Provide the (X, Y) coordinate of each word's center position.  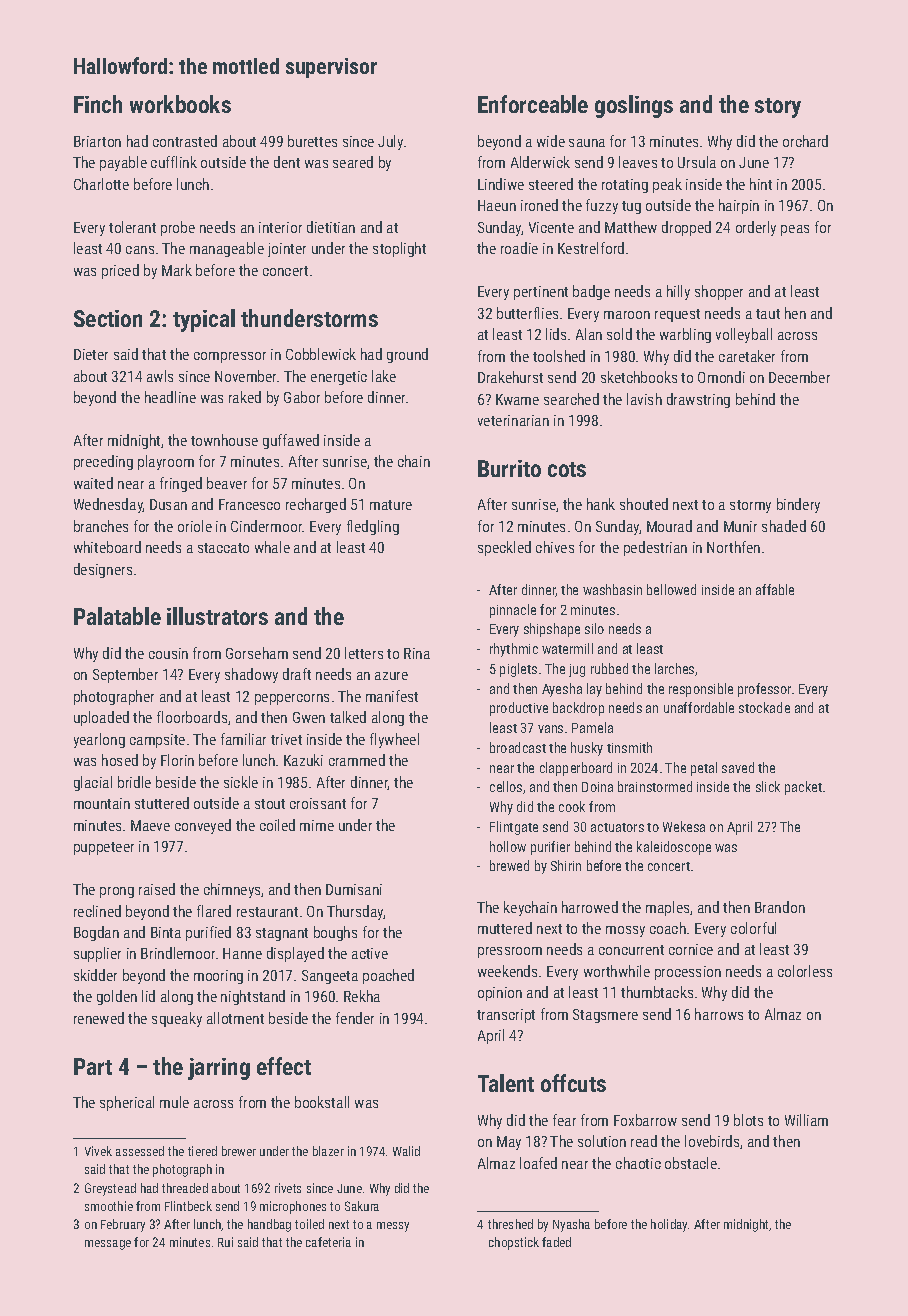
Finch (98, 104)
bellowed (671, 589)
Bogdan (96, 933)
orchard (805, 141)
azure (391, 676)
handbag (269, 1225)
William (806, 1120)
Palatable (117, 616)
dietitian (331, 227)
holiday (669, 1225)
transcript (506, 1016)
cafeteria (328, 1242)
